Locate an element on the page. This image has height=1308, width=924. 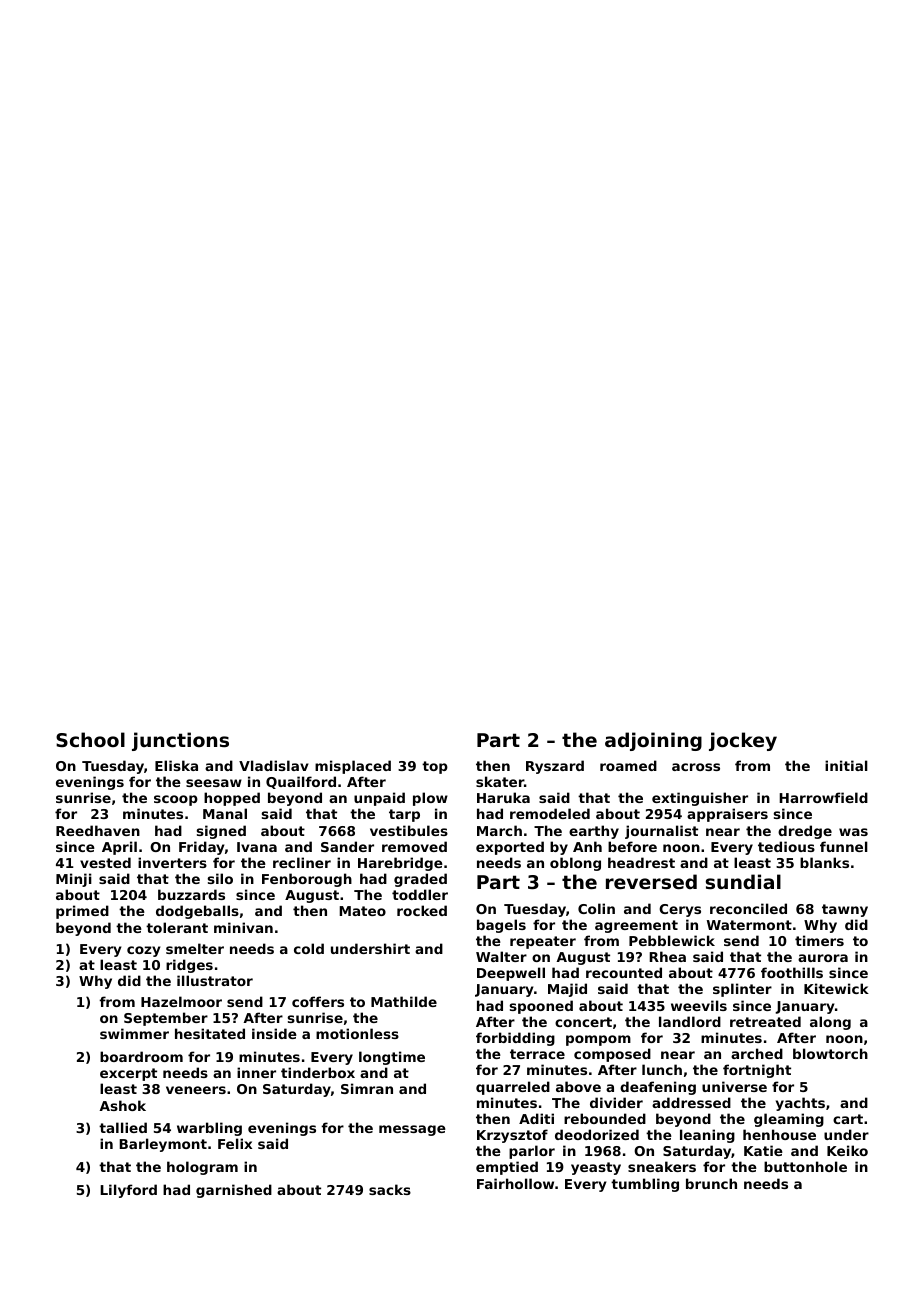
scoop is located at coordinates (176, 800).
